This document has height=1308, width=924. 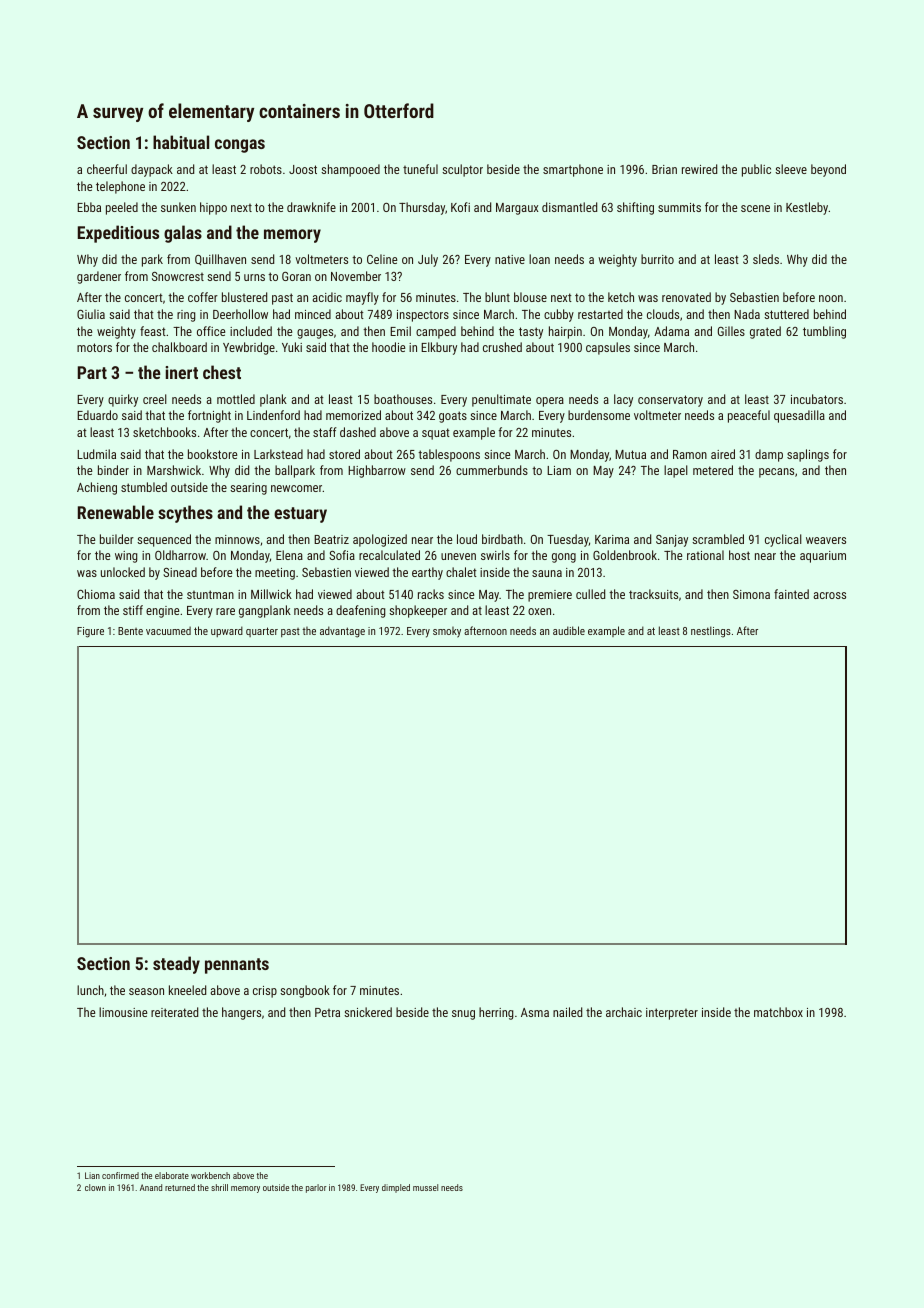 What do you see at coordinates (630, 454) in the document?
I see `Mutua` at bounding box center [630, 454].
